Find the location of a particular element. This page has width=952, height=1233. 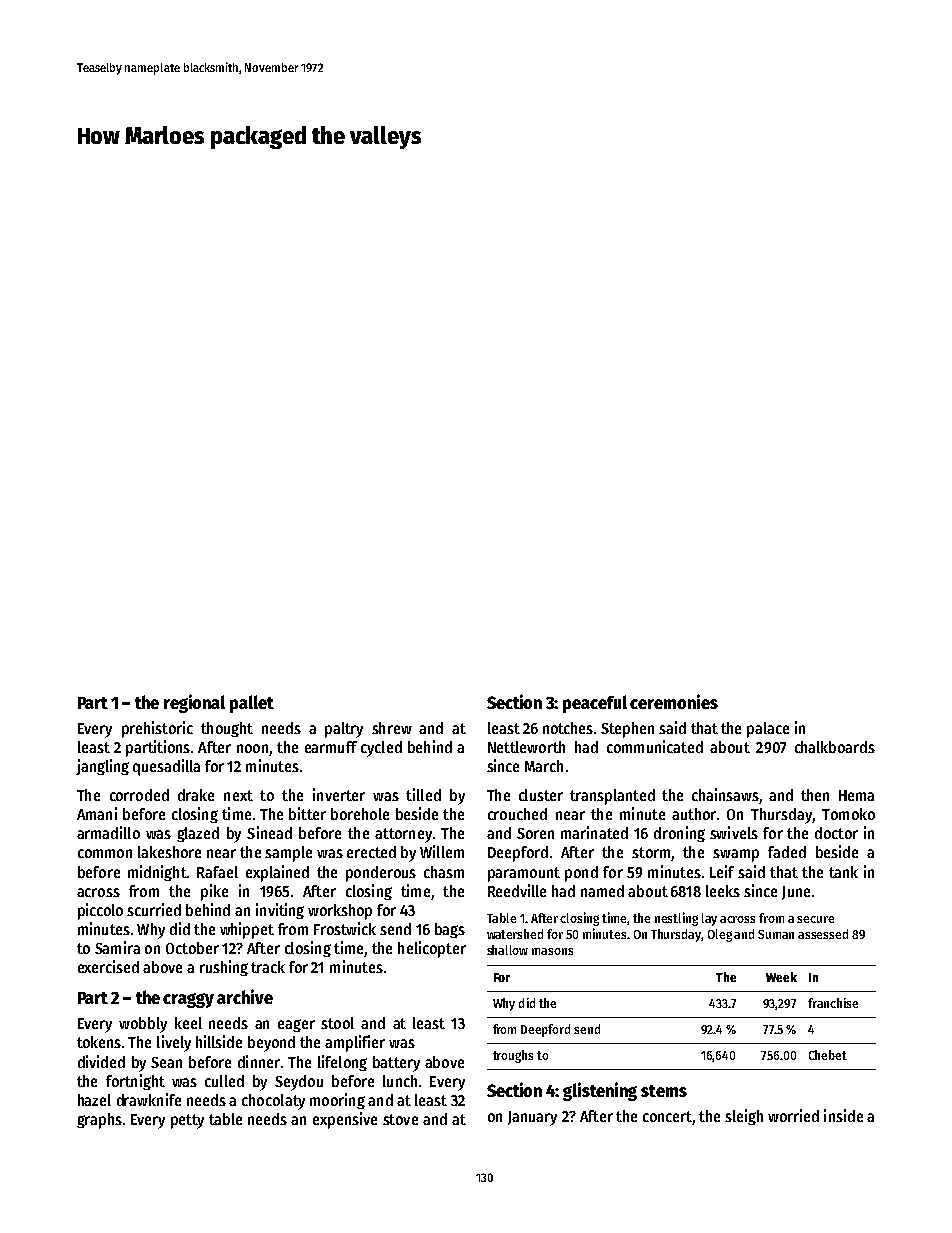

Seydou is located at coordinates (299, 1083).
